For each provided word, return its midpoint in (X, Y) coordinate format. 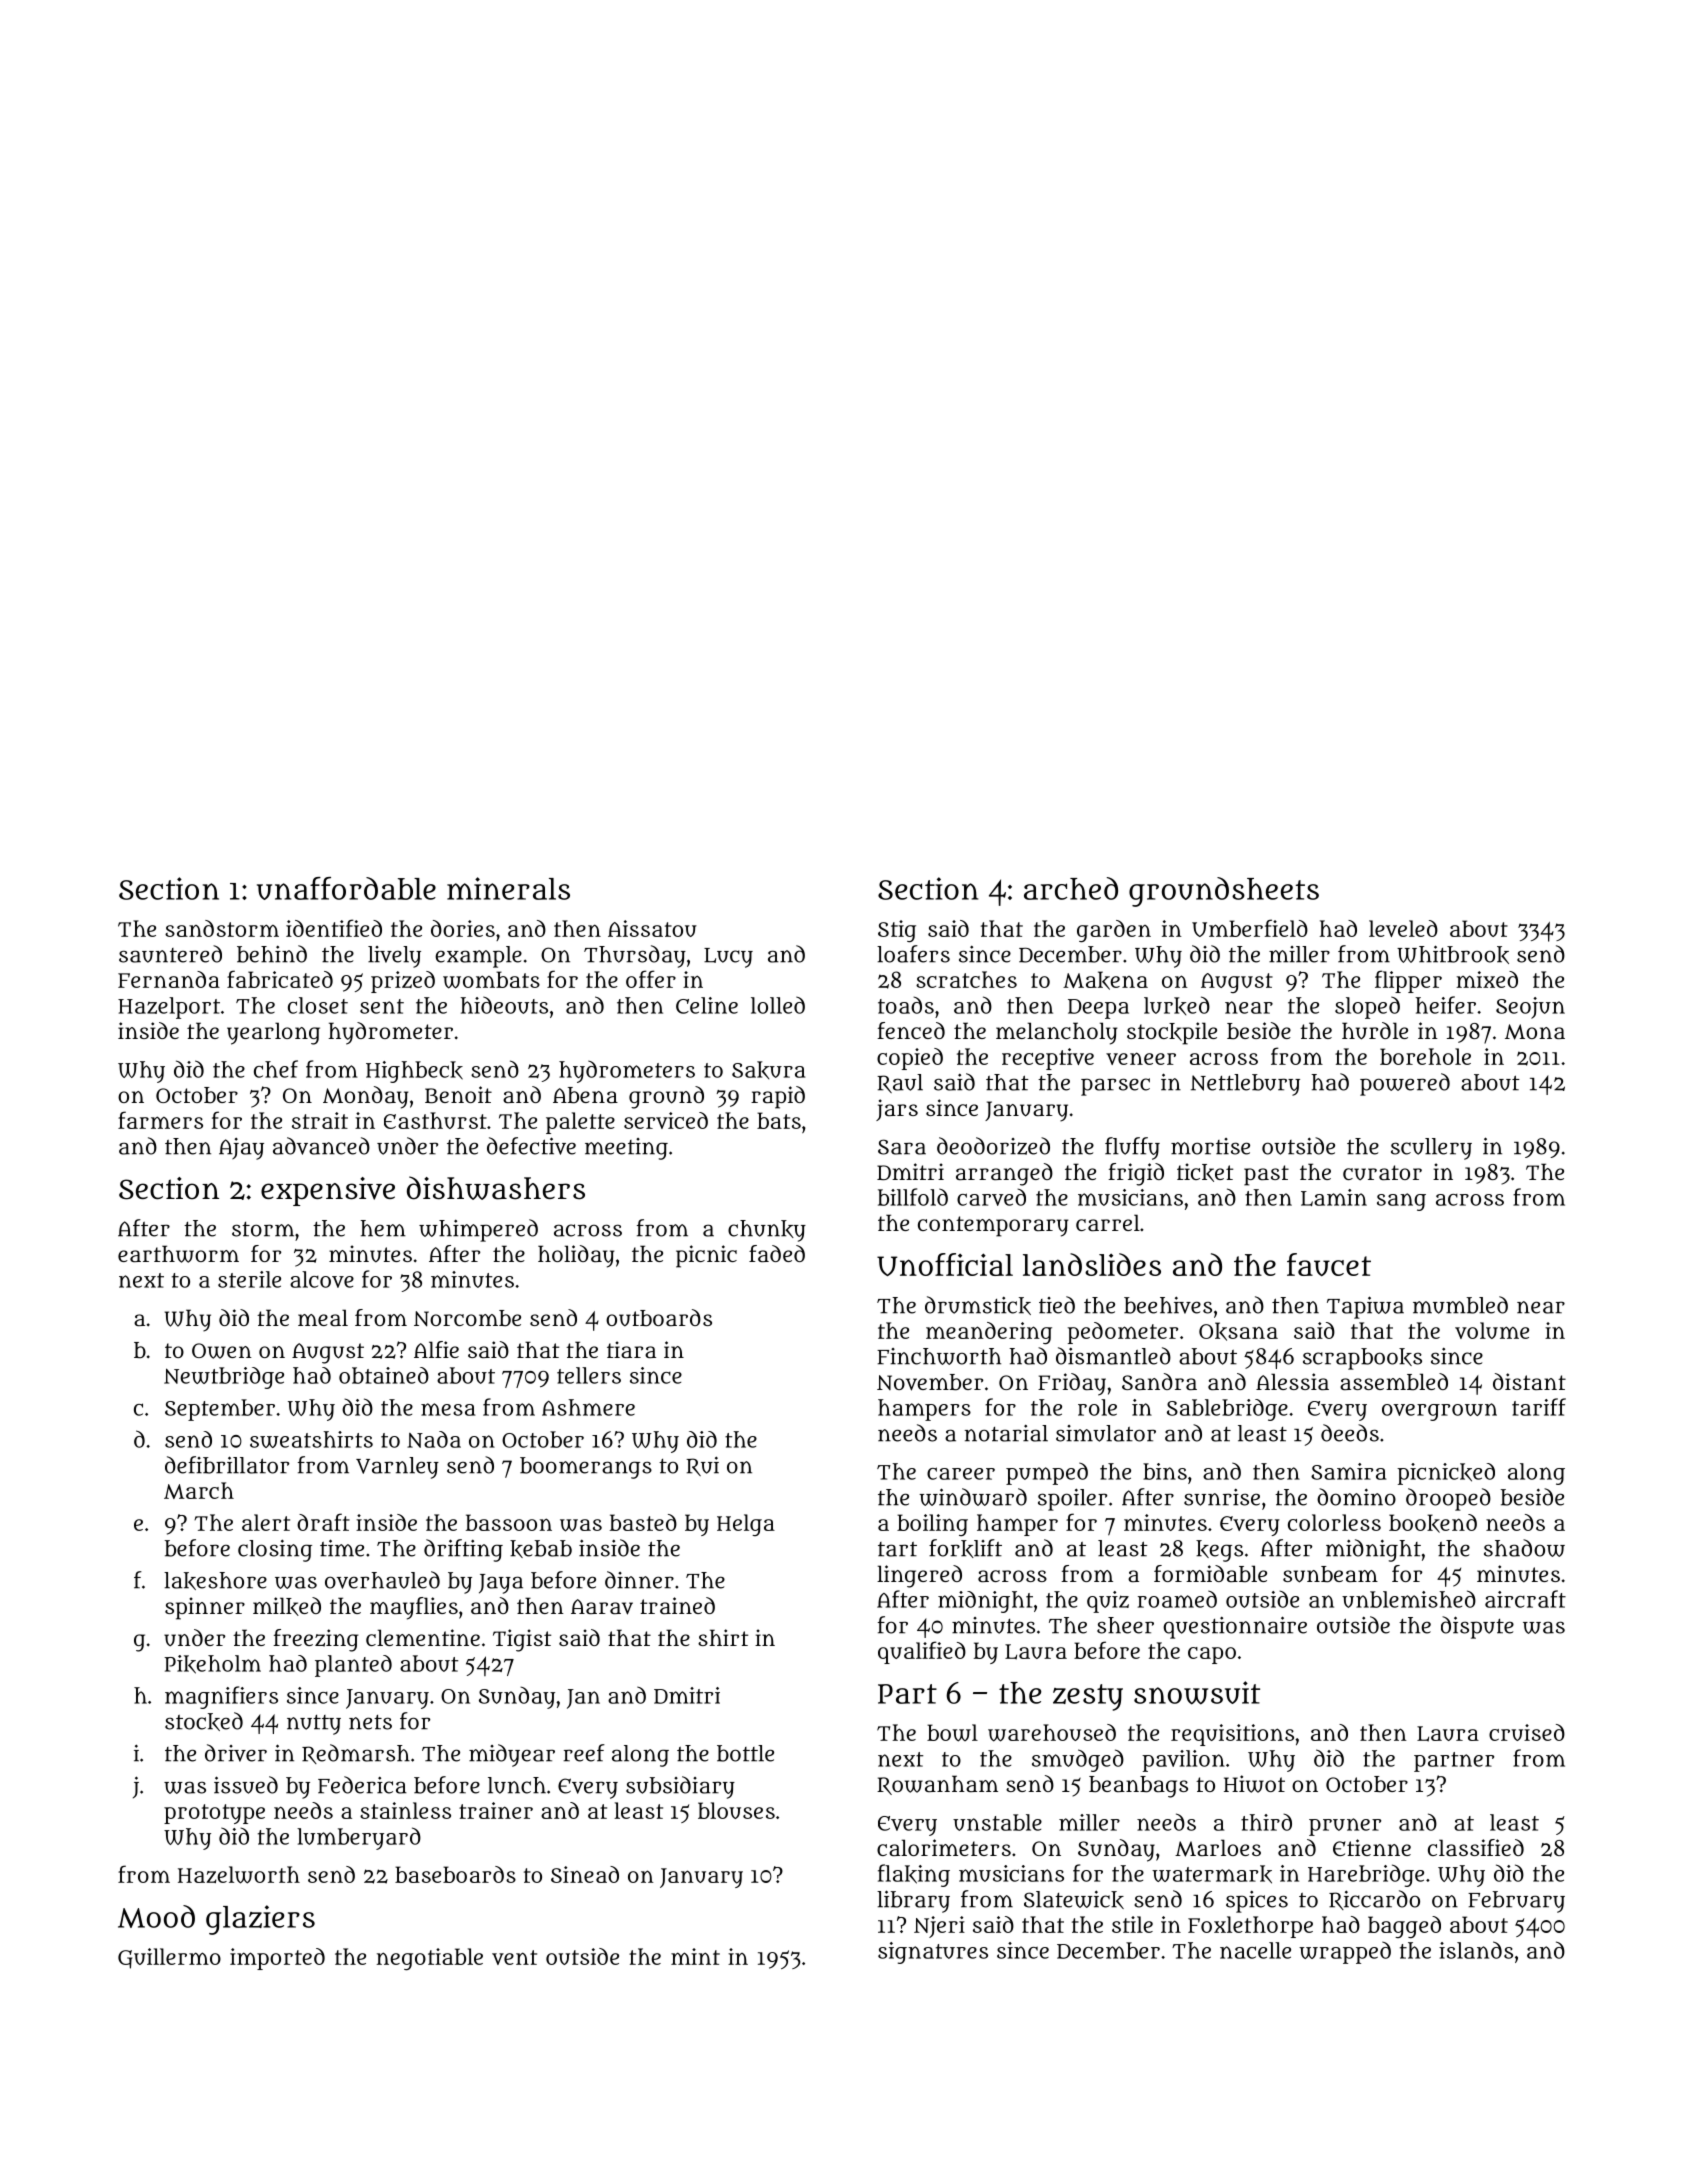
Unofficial (945, 1264)
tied (1057, 1305)
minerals (508, 888)
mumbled (1460, 1305)
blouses (736, 1810)
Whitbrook (1453, 954)
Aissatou (652, 928)
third (1266, 1822)
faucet (1329, 1264)
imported (277, 1959)
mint (695, 1956)
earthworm (178, 1254)
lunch (517, 1785)
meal (323, 1317)
